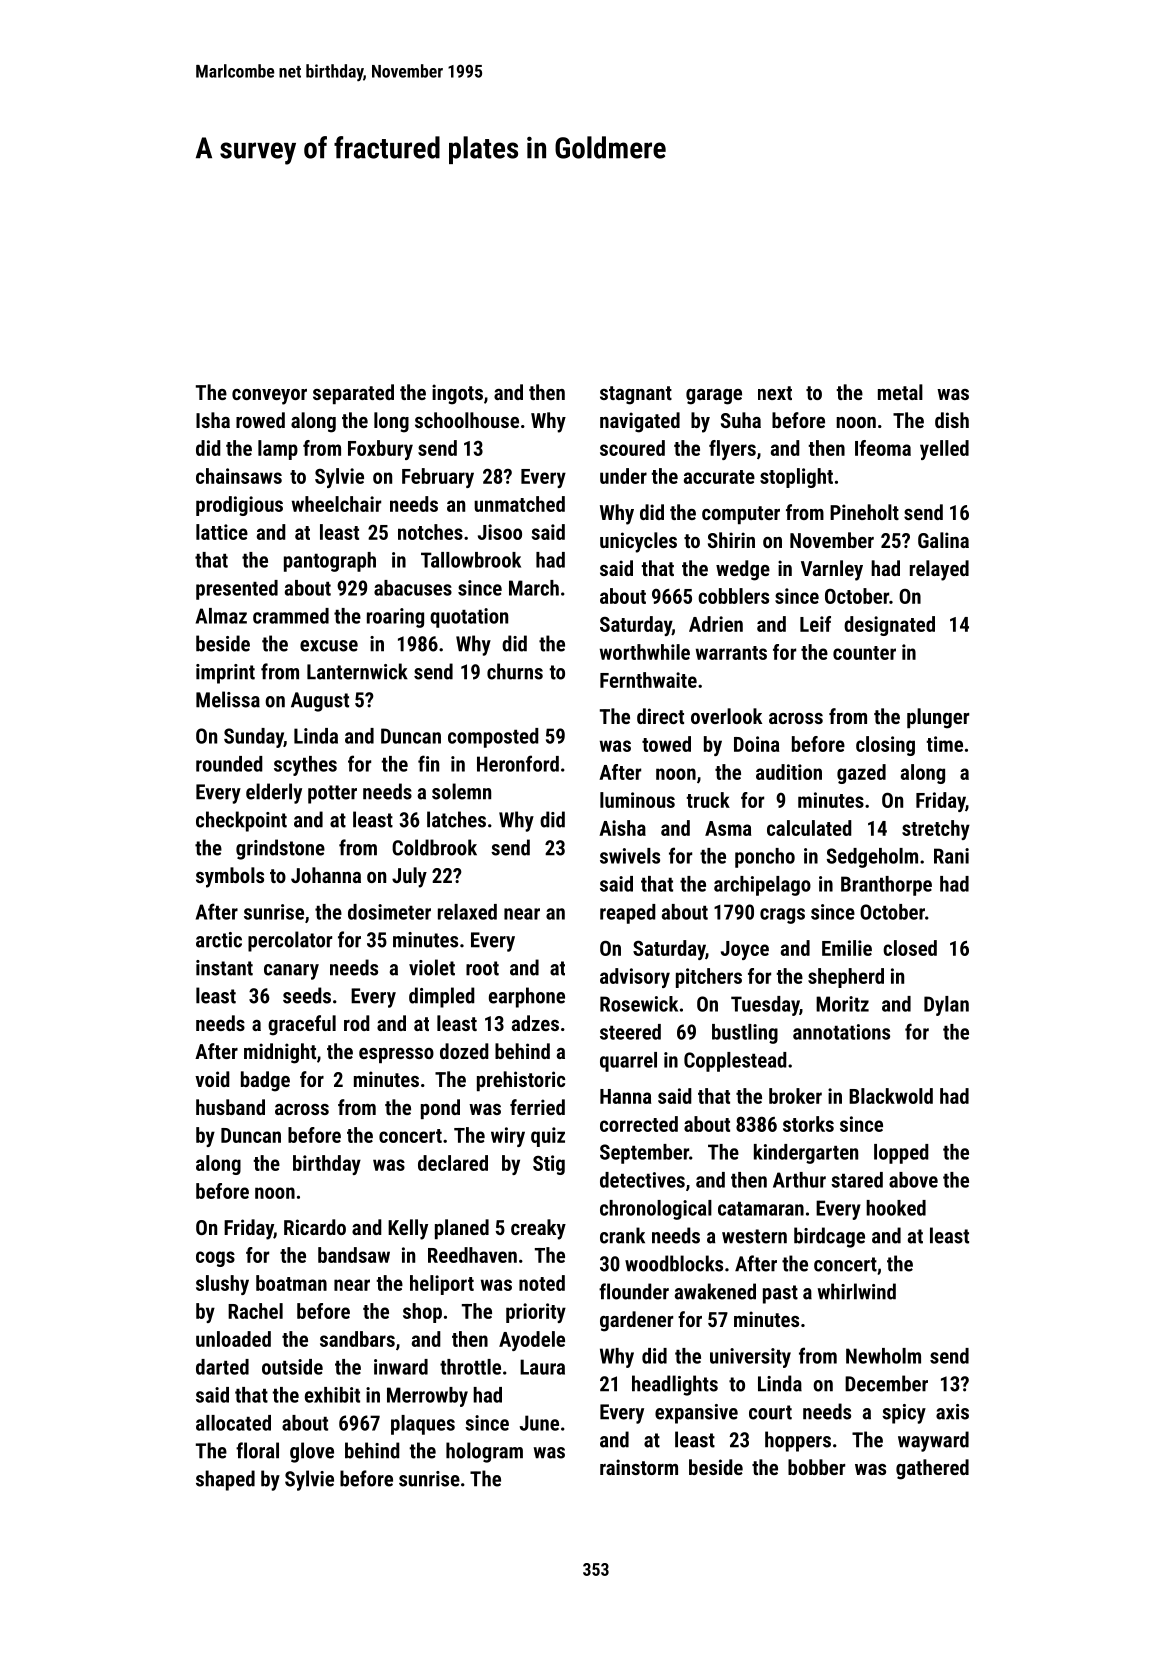 Image resolution: width=1165 pixels, height=1654 pixels. Describe the element at coordinates (900, 392) in the image. I see `metal` at that location.
